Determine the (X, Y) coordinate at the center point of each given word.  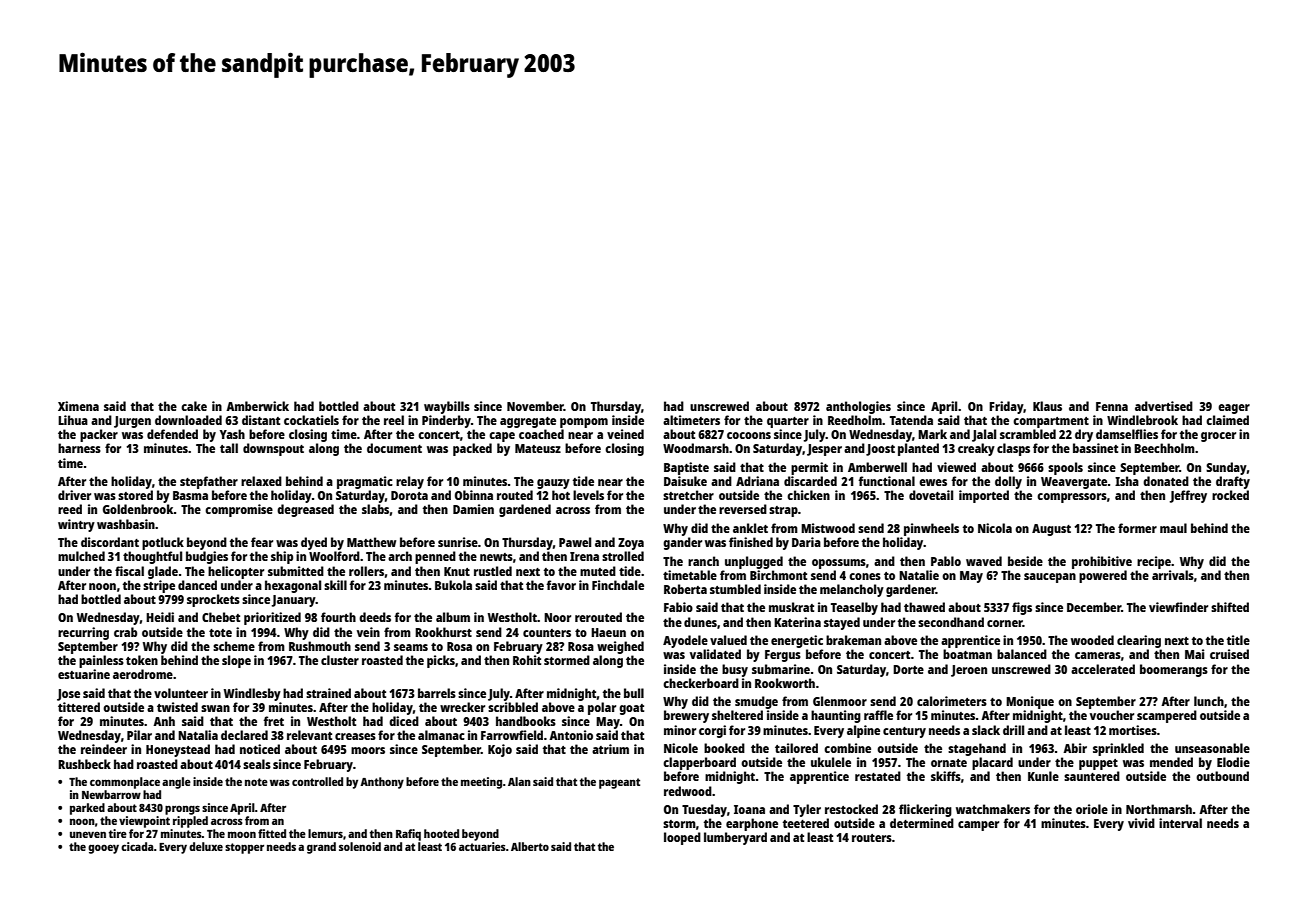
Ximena (78, 406)
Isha (1127, 481)
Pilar (139, 735)
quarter (788, 422)
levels (588, 495)
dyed (314, 543)
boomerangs (1174, 670)
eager (1234, 409)
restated (878, 776)
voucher (1112, 715)
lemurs (325, 833)
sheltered (737, 715)
